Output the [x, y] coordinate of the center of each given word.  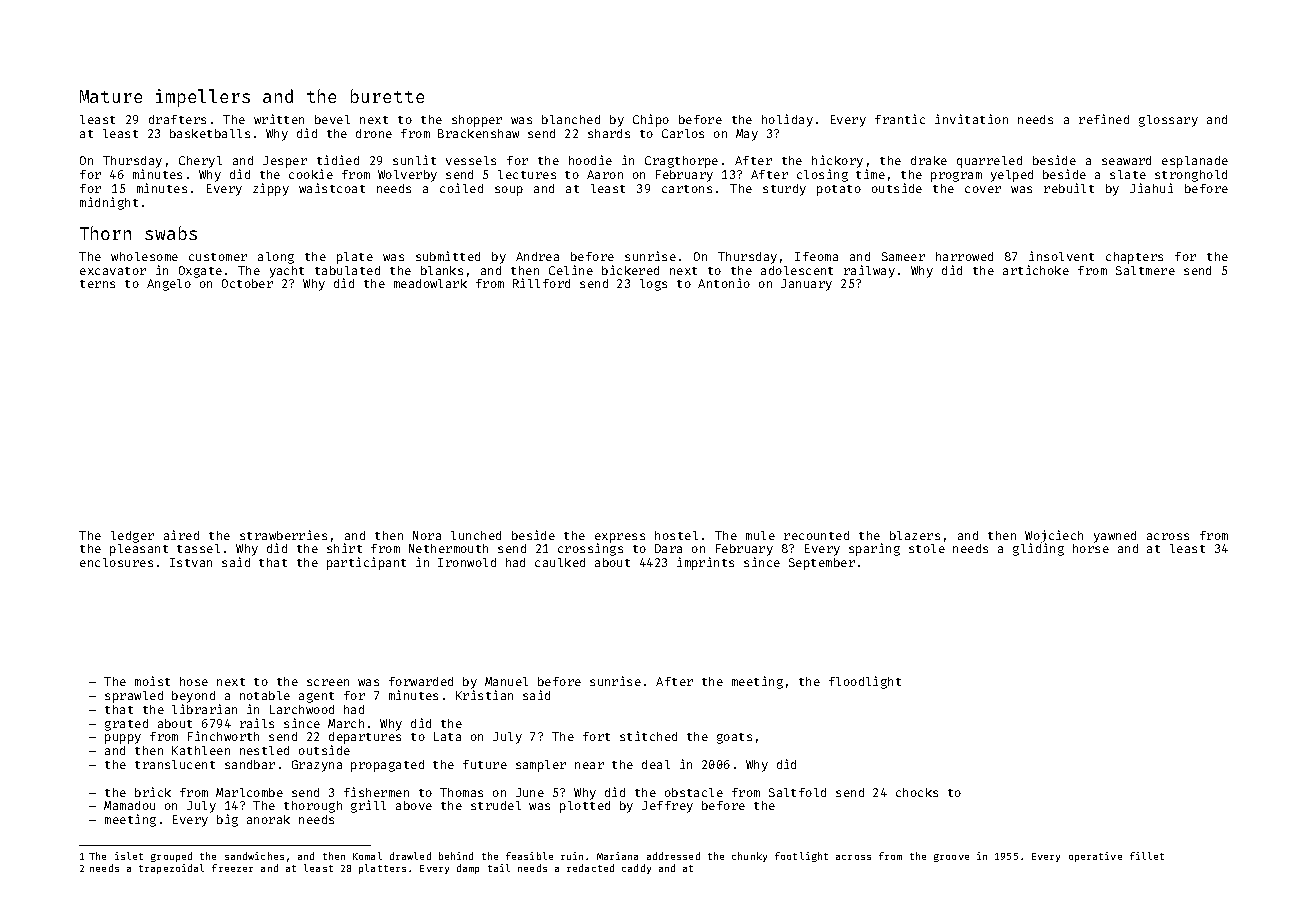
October [247, 283]
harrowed [964, 256]
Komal [367, 856]
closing [822, 175]
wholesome [144, 256]
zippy [271, 189]
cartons [687, 189]
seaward [1126, 160]
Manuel [506, 681]
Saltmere [1145, 270]
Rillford [541, 283]
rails [257, 723]
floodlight [865, 682]
